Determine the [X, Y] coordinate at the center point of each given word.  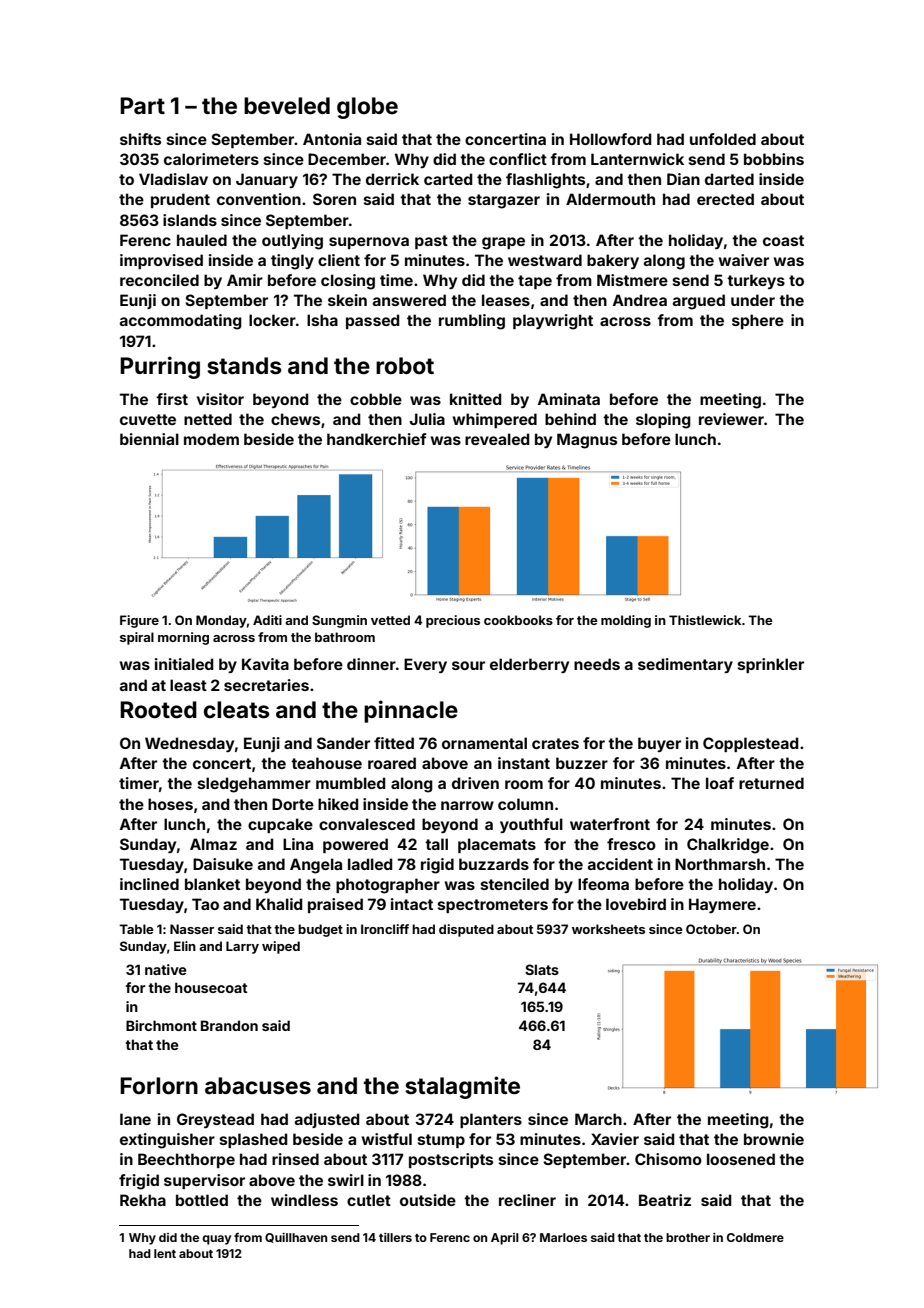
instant [524, 763]
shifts [140, 139]
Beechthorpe [186, 1160]
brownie [774, 1139]
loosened [741, 1159]
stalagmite [462, 1087]
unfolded [723, 139]
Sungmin [339, 621]
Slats [542, 969]
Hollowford [610, 139]
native [166, 969]
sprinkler [771, 665]
